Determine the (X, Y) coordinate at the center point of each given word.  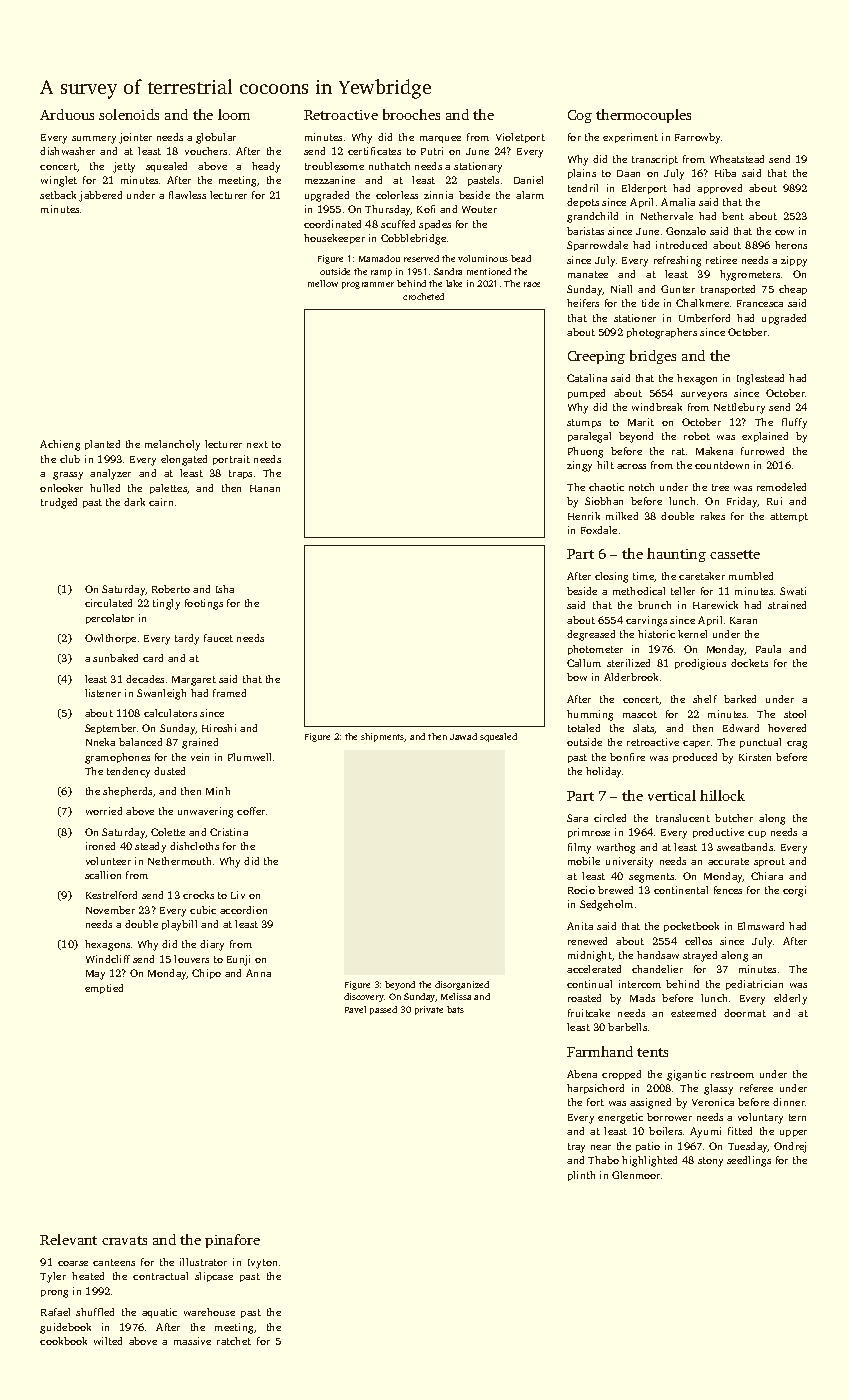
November (110, 910)
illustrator (203, 1262)
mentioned (489, 271)
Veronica (713, 1102)
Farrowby (697, 138)
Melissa (456, 996)
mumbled (751, 576)
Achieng (60, 445)
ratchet (234, 1341)
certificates (374, 151)
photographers (662, 333)
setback (58, 195)
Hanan (265, 488)
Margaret (194, 681)
